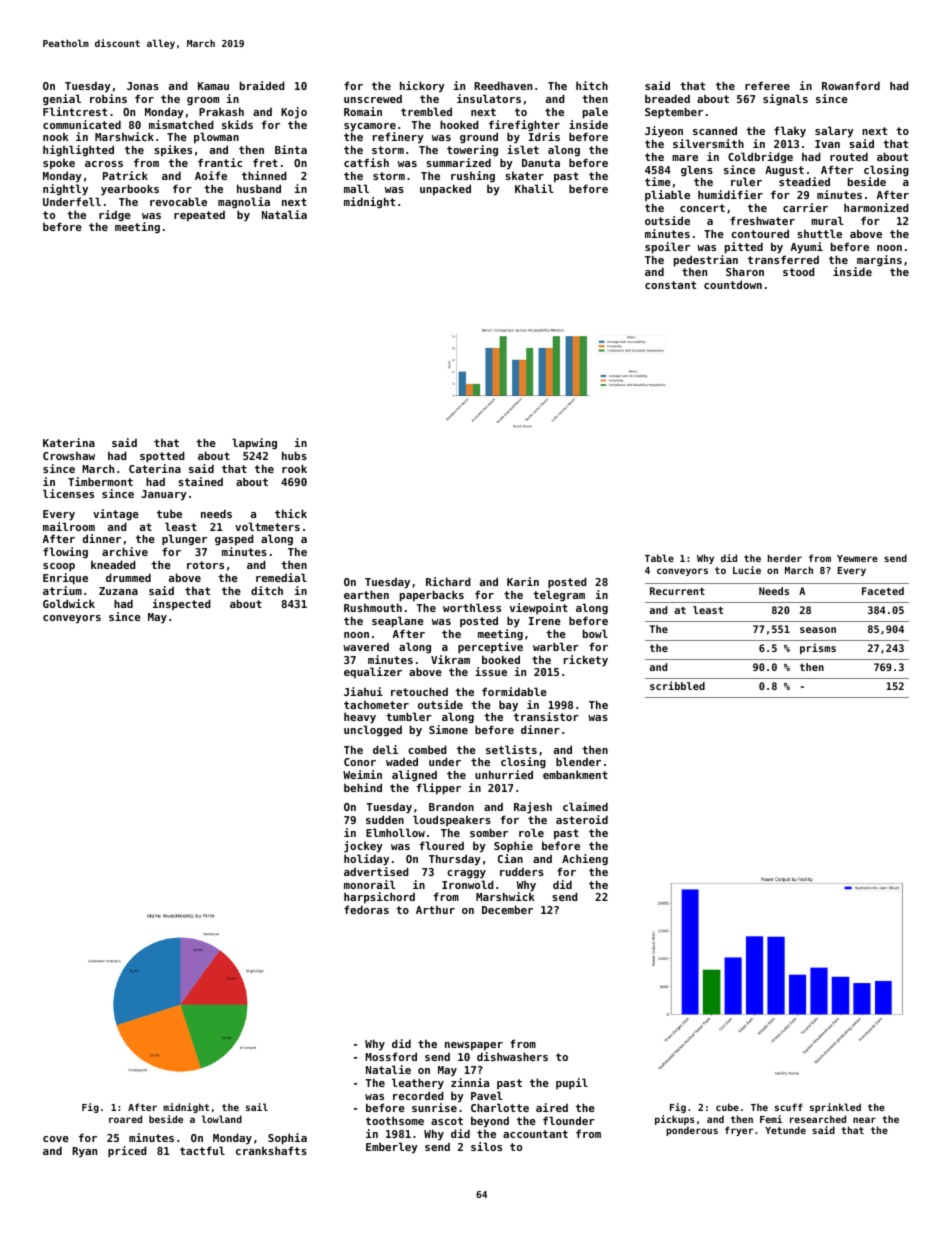 Image resolution: width=952 pixels, height=1233 pixels. I want to click on Yewmere, so click(857, 558).
